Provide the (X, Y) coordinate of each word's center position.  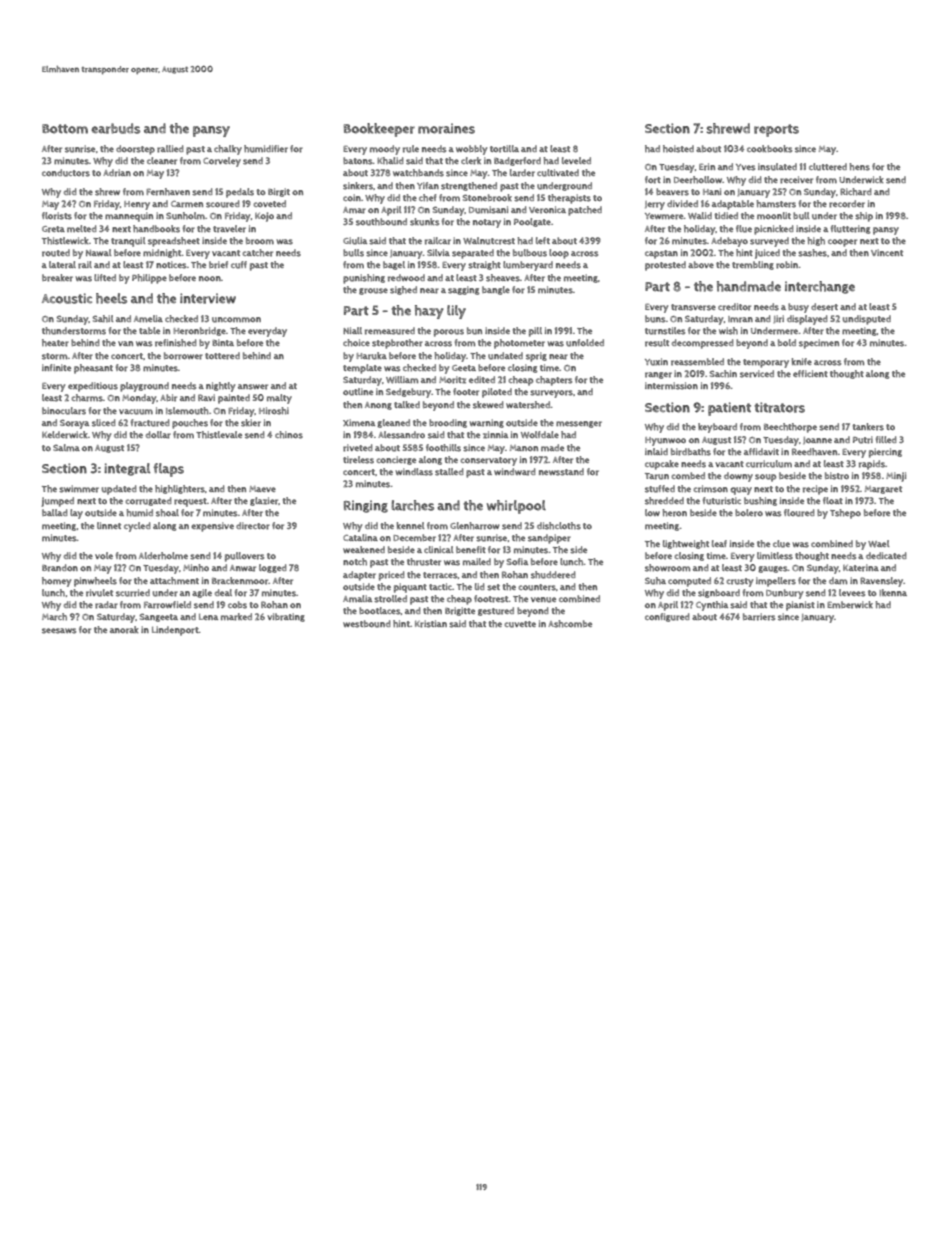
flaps (168, 470)
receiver (796, 180)
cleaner (162, 161)
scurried (133, 593)
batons (358, 161)
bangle (496, 290)
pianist (800, 606)
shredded (664, 501)
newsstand (561, 472)
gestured (496, 611)
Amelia (148, 318)
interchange (820, 287)
